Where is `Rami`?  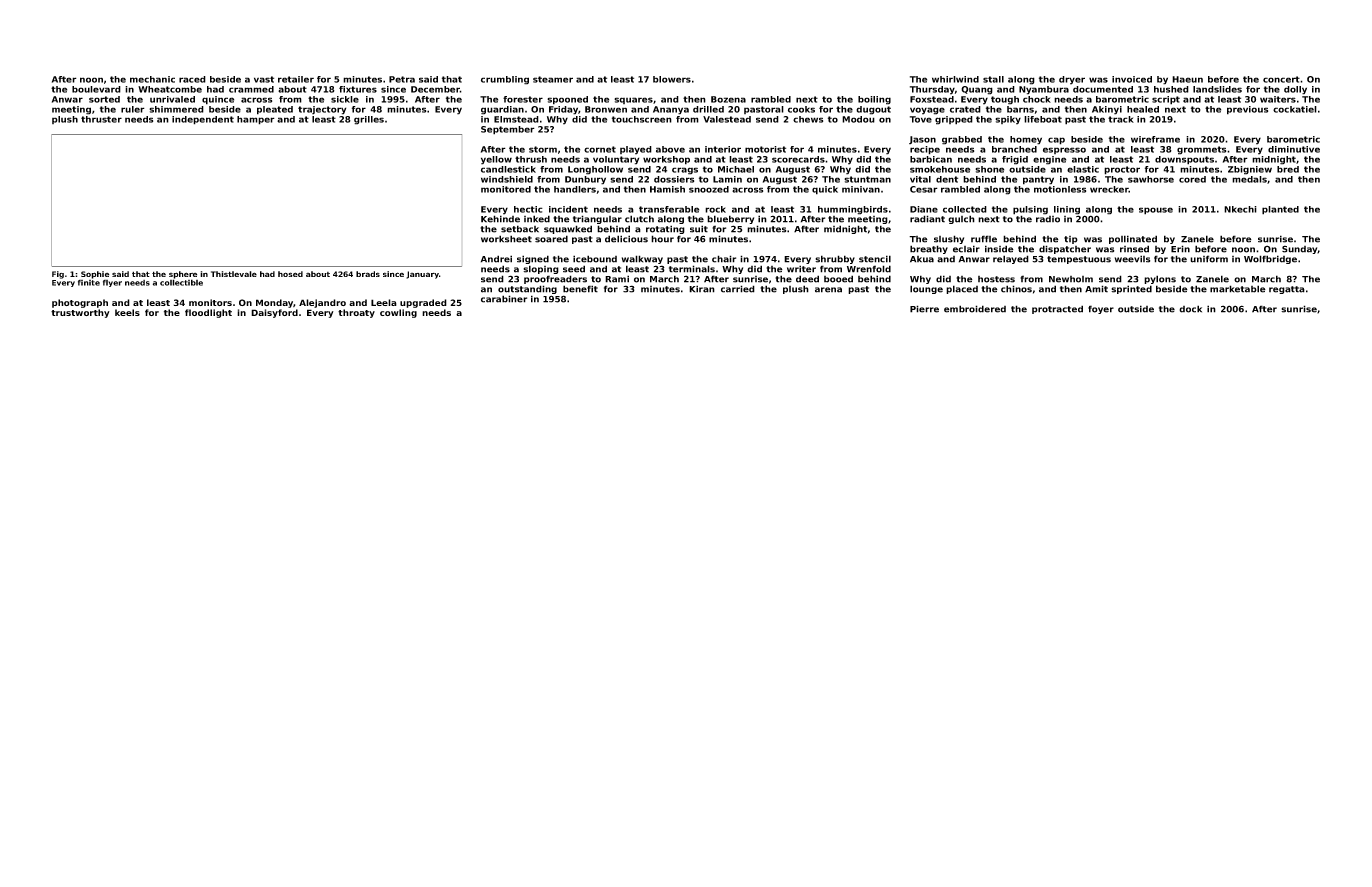 Rami is located at coordinates (617, 279).
